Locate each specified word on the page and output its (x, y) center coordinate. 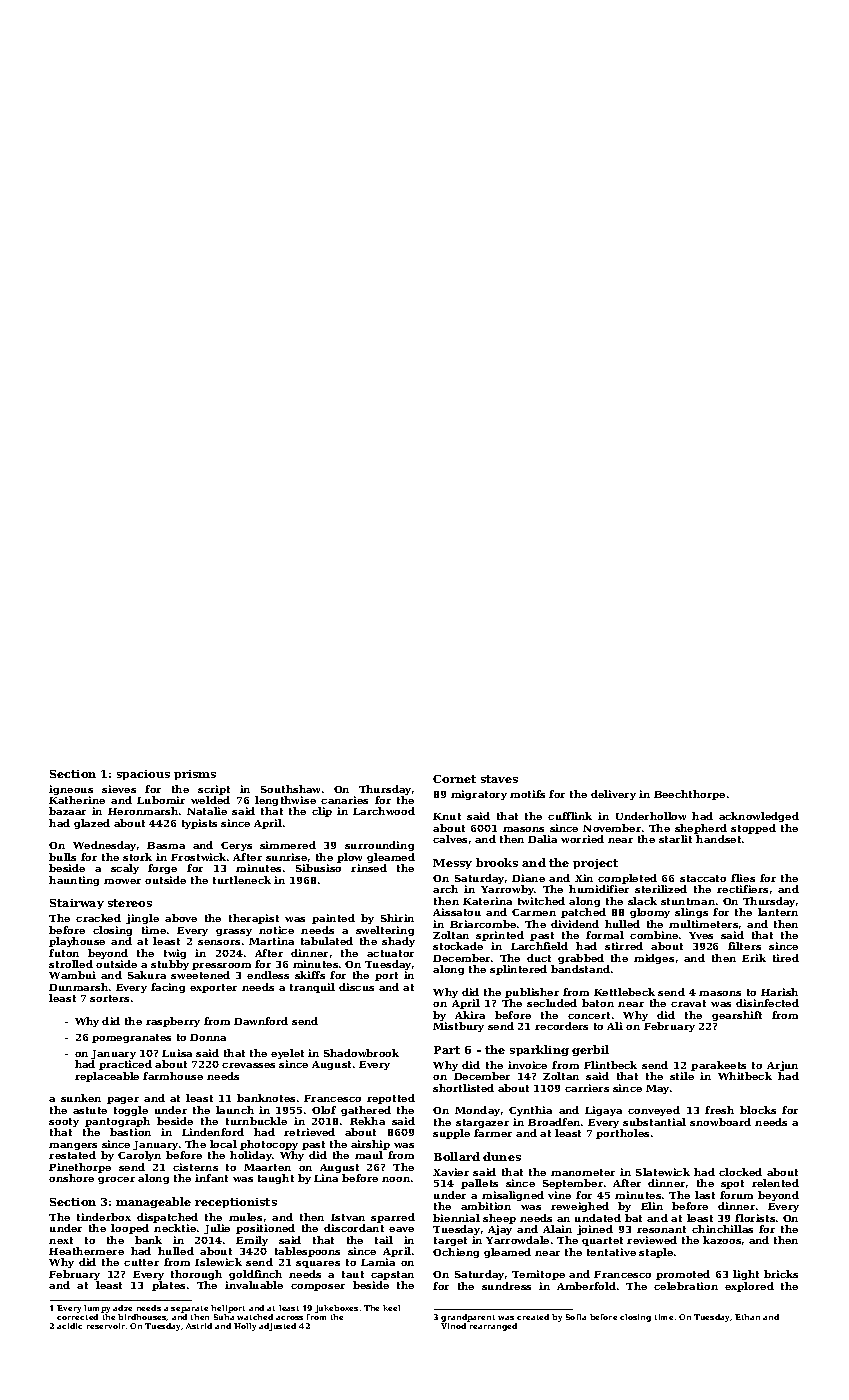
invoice (527, 1065)
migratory (479, 795)
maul (369, 1155)
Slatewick (663, 1172)
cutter (141, 1262)
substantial (654, 1122)
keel (391, 1308)
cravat (688, 1003)
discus (356, 987)
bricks (781, 1274)
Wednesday (104, 846)
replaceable (107, 1077)
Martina (271, 941)
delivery (613, 795)
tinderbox (104, 1217)
